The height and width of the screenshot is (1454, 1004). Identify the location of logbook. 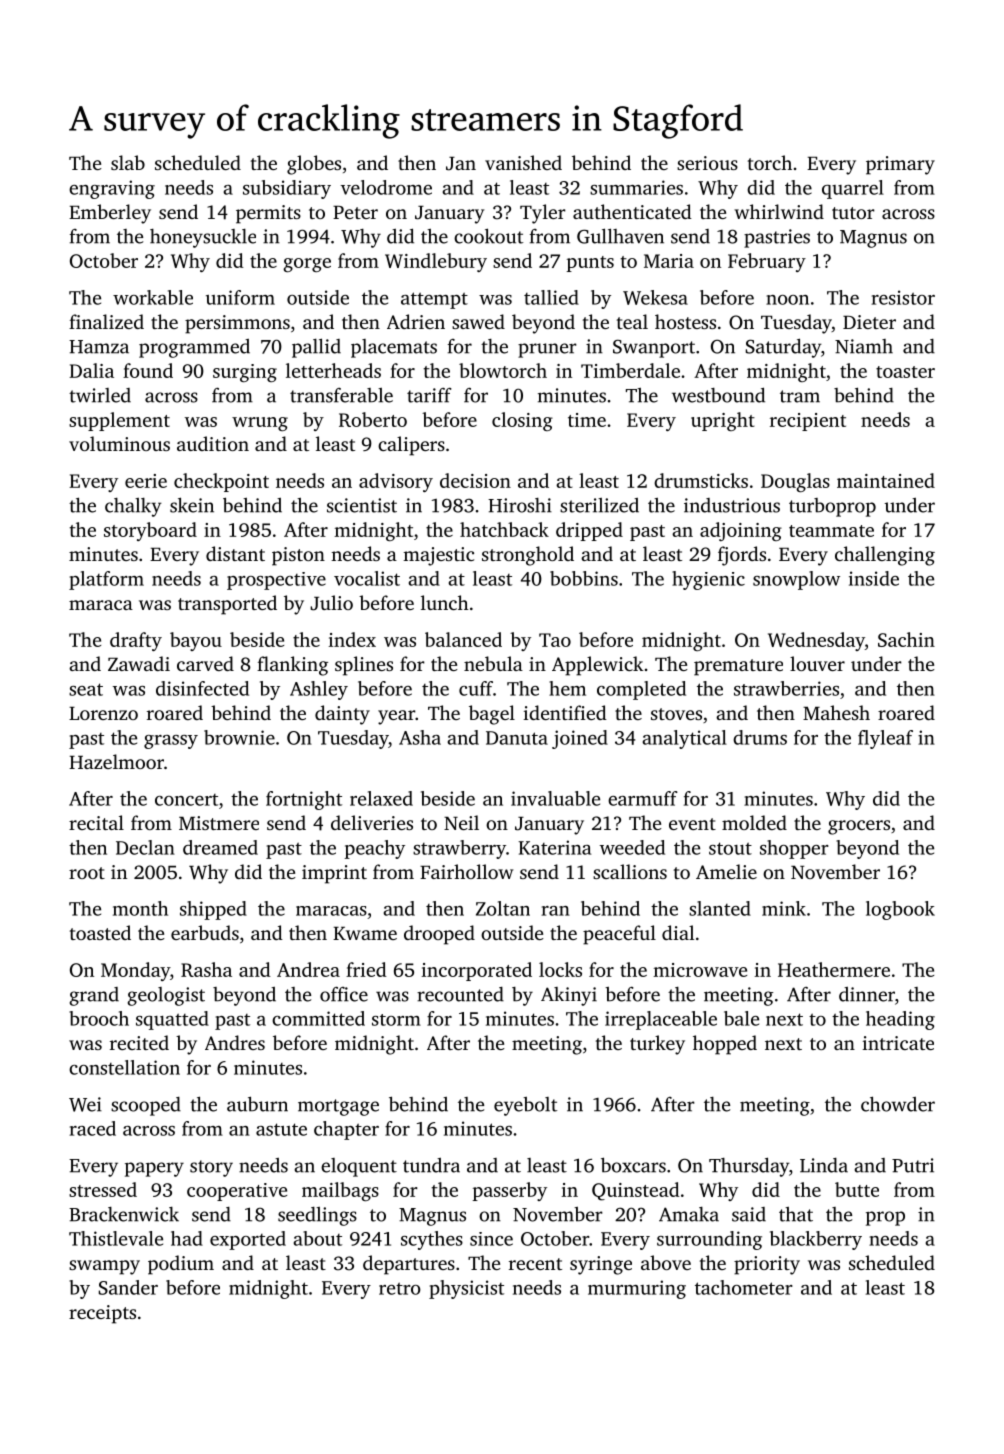
(900, 910).
